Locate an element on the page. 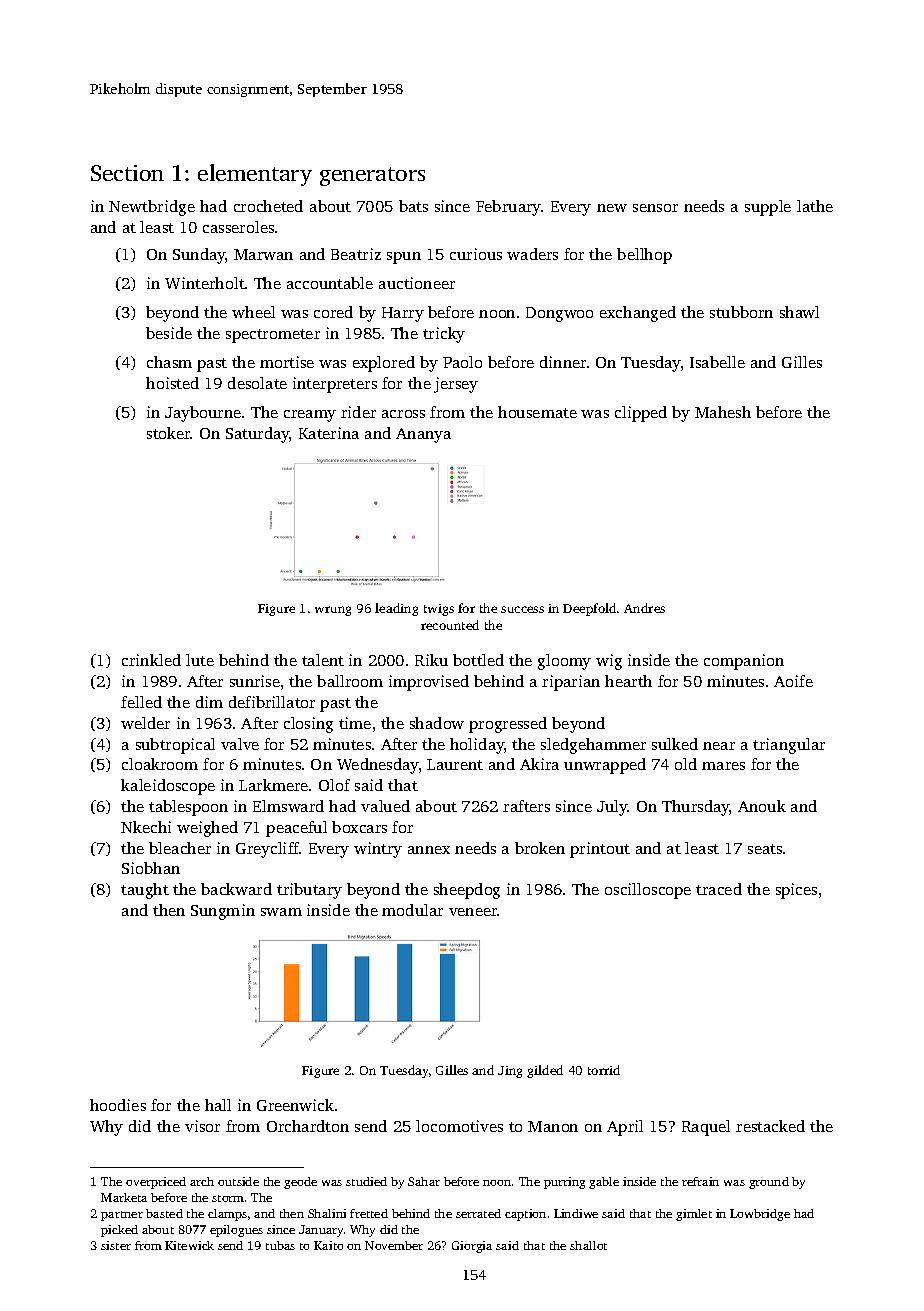  tubas is located at coordinates (280, 1245).
